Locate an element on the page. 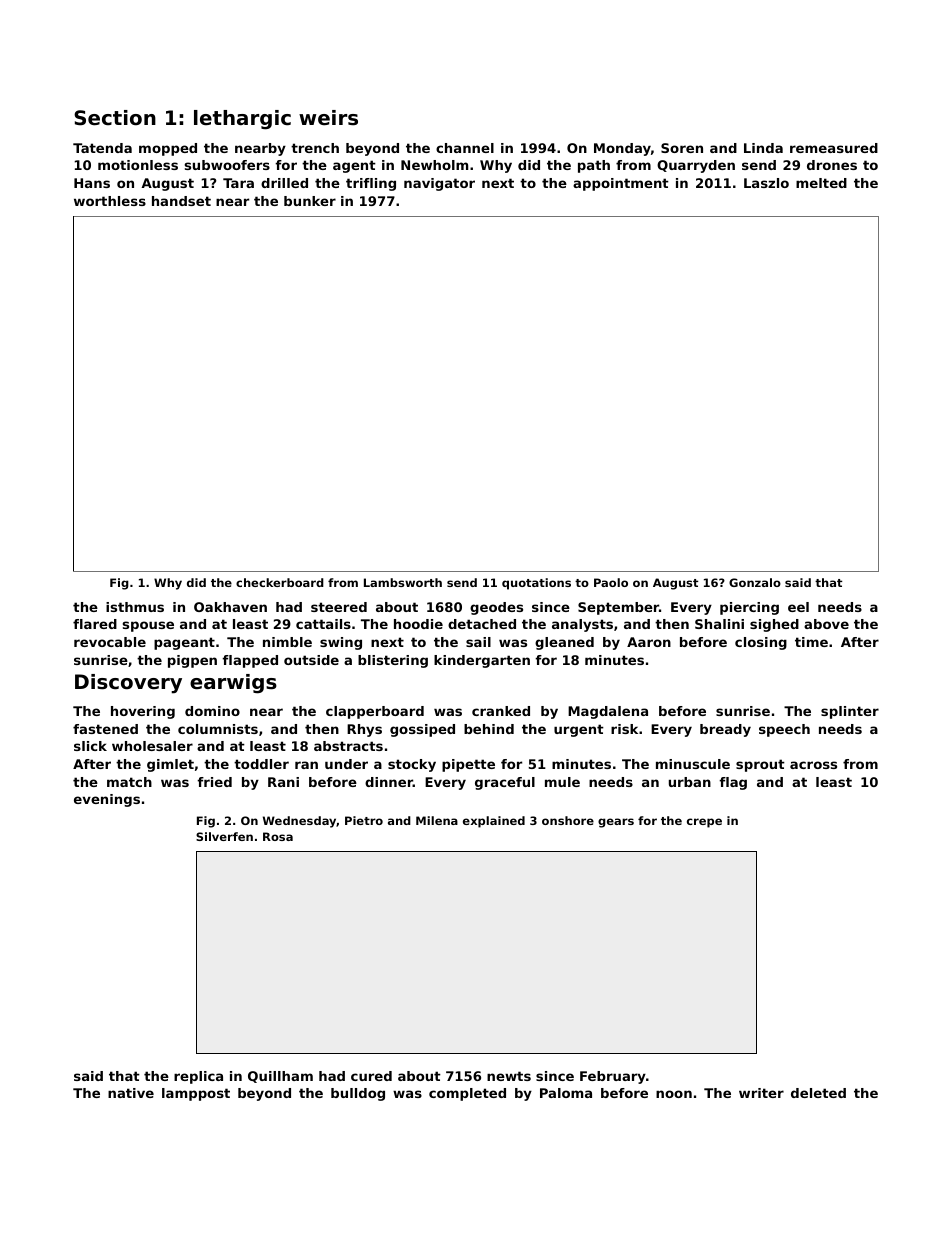 The image size is (952, 1233). Quillham is located at coordinates (280, 1077).
